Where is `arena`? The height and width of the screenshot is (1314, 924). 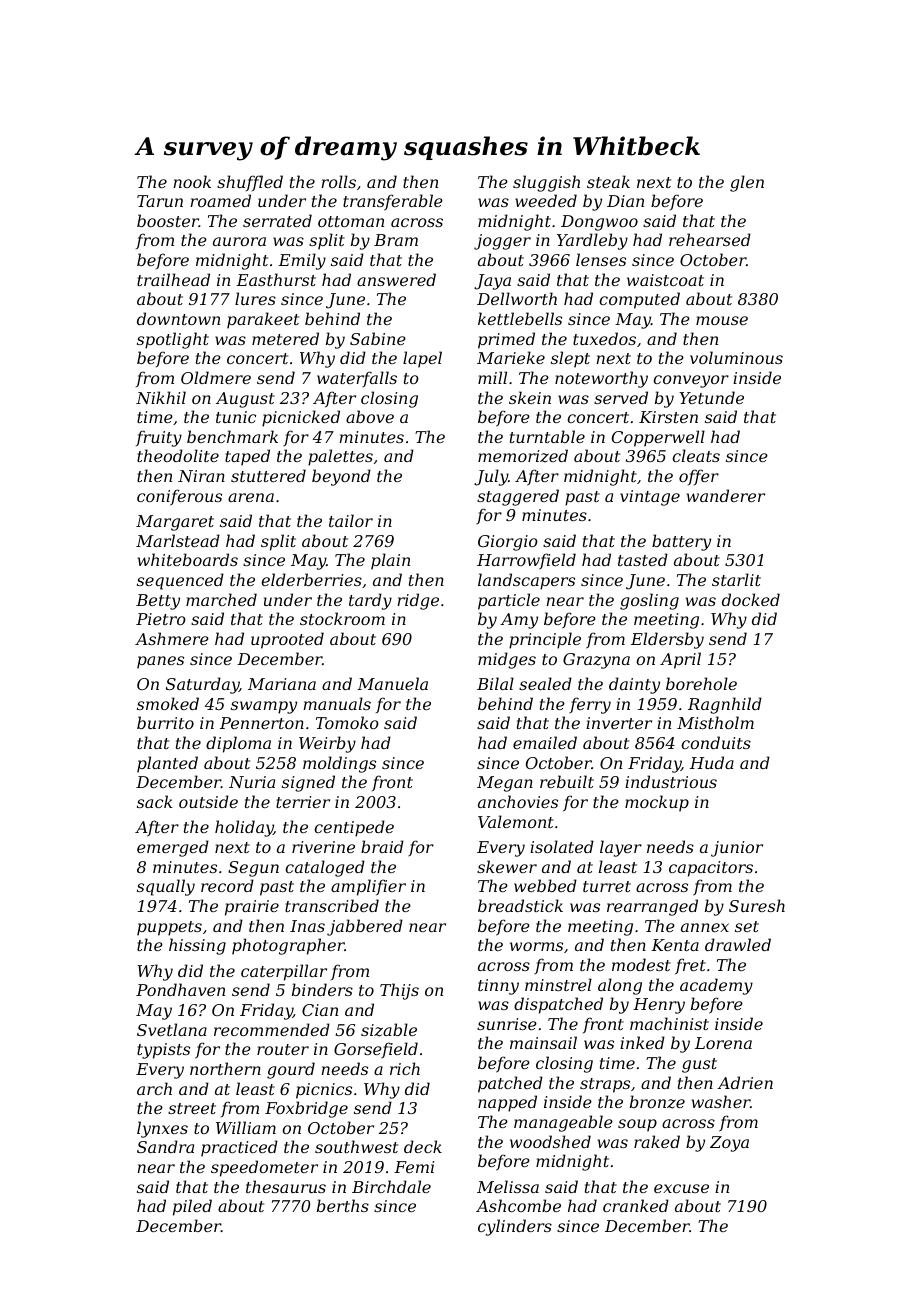
arena is located at coordinates (251, 497).
